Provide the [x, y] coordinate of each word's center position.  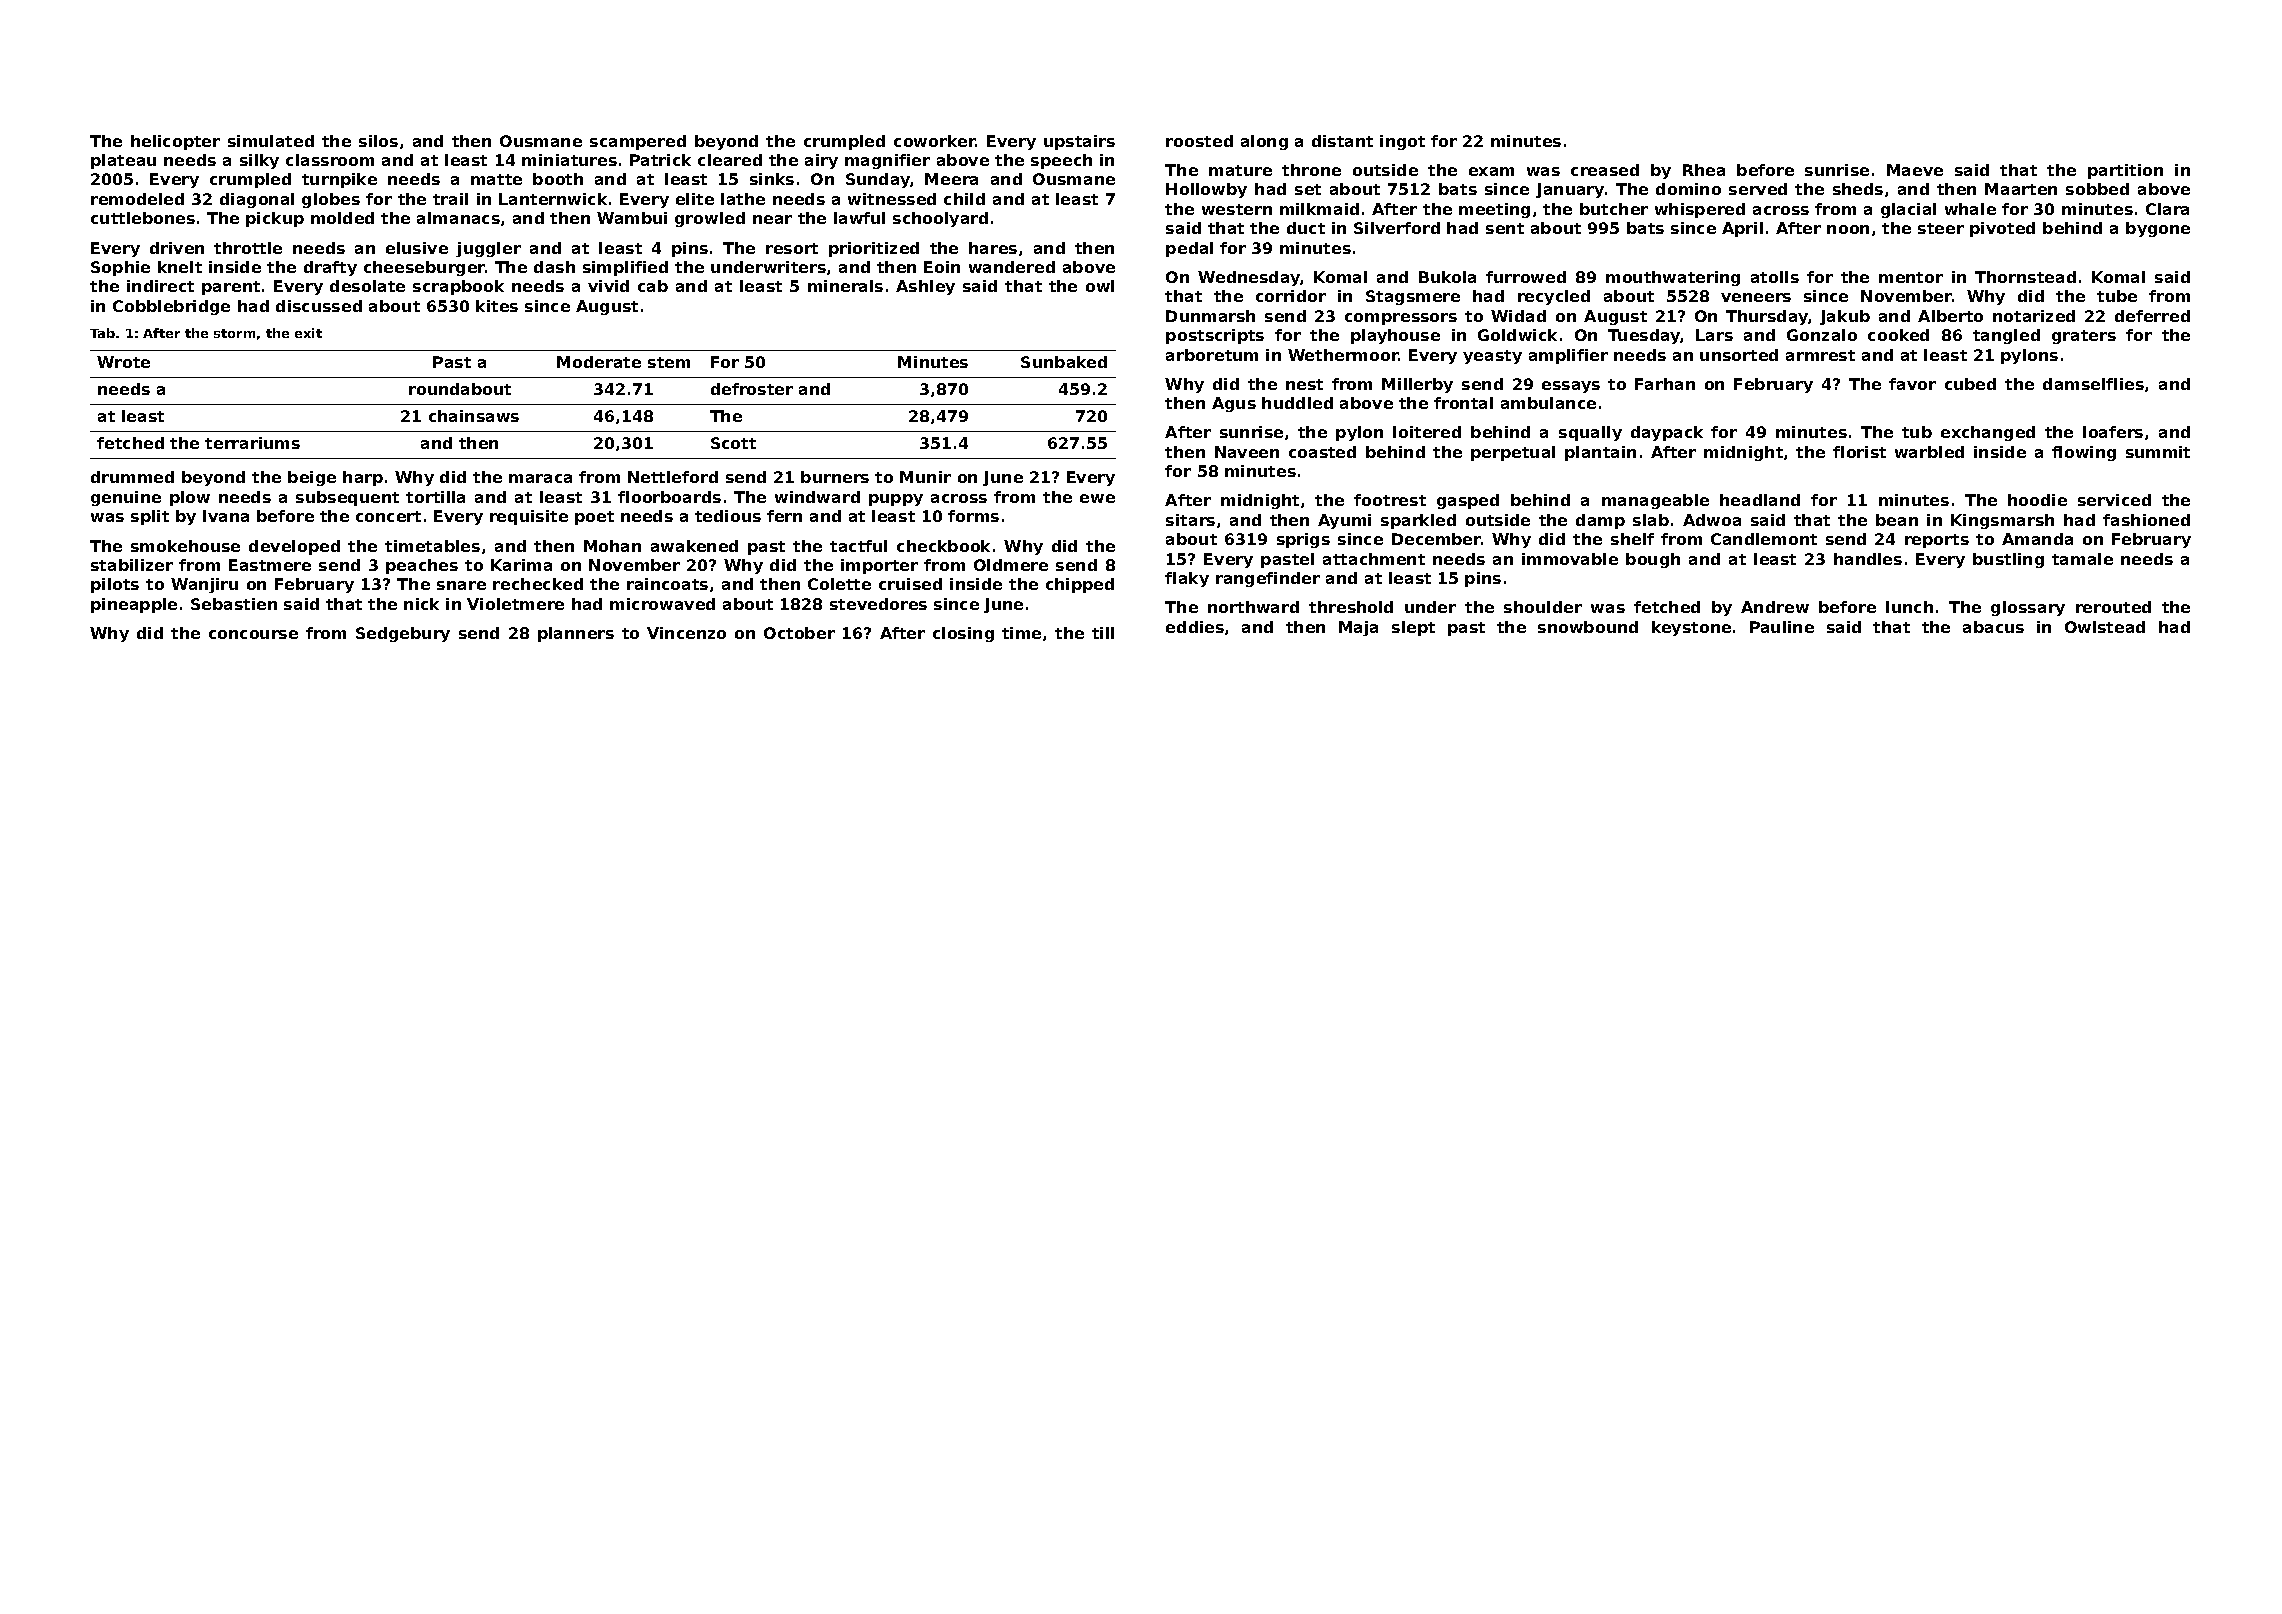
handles [1868, 559]
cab [653, 286]
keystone [1691, 628]
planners [576, 634]
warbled [1929, 452]
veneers [1756, 297]
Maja [1358, 628]
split [150, 517]
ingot [1402, 142]
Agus [1234, 404]
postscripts [1215, 336]
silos [378, 141]
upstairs [1079, 142]
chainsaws [474, 416]
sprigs [1303, 540]
